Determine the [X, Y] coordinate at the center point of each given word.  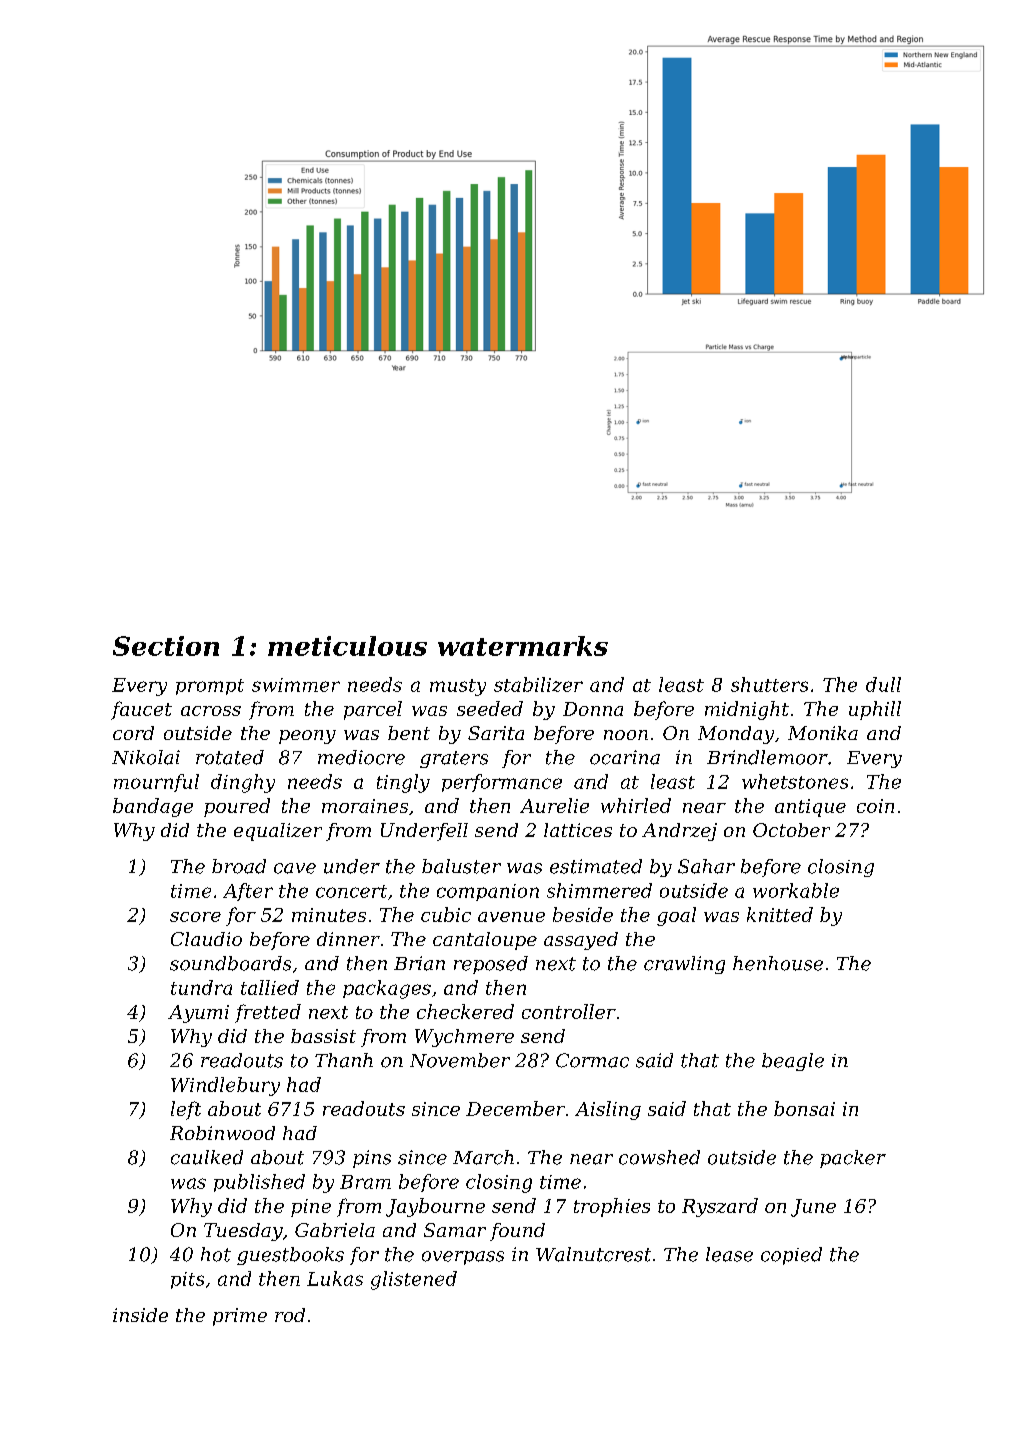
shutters [769, 684]
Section [166, 646]
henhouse [778, 963]
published [259, 1183]
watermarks [523, 646]
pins [372, 1159]
